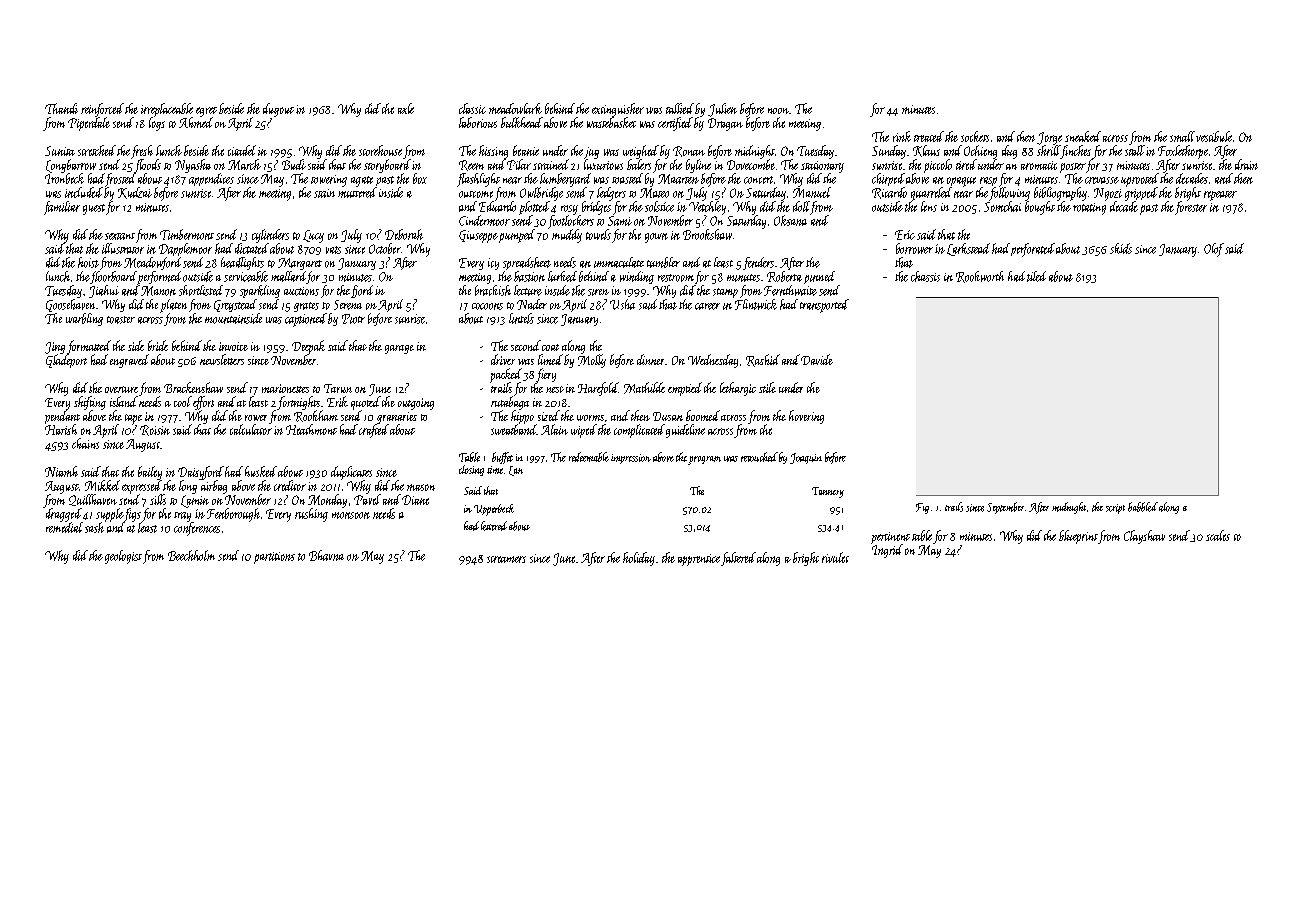 The image size is (1308, 924). Describe the element at coordinates (399, 349) in the document. I see `garage` at that location.
